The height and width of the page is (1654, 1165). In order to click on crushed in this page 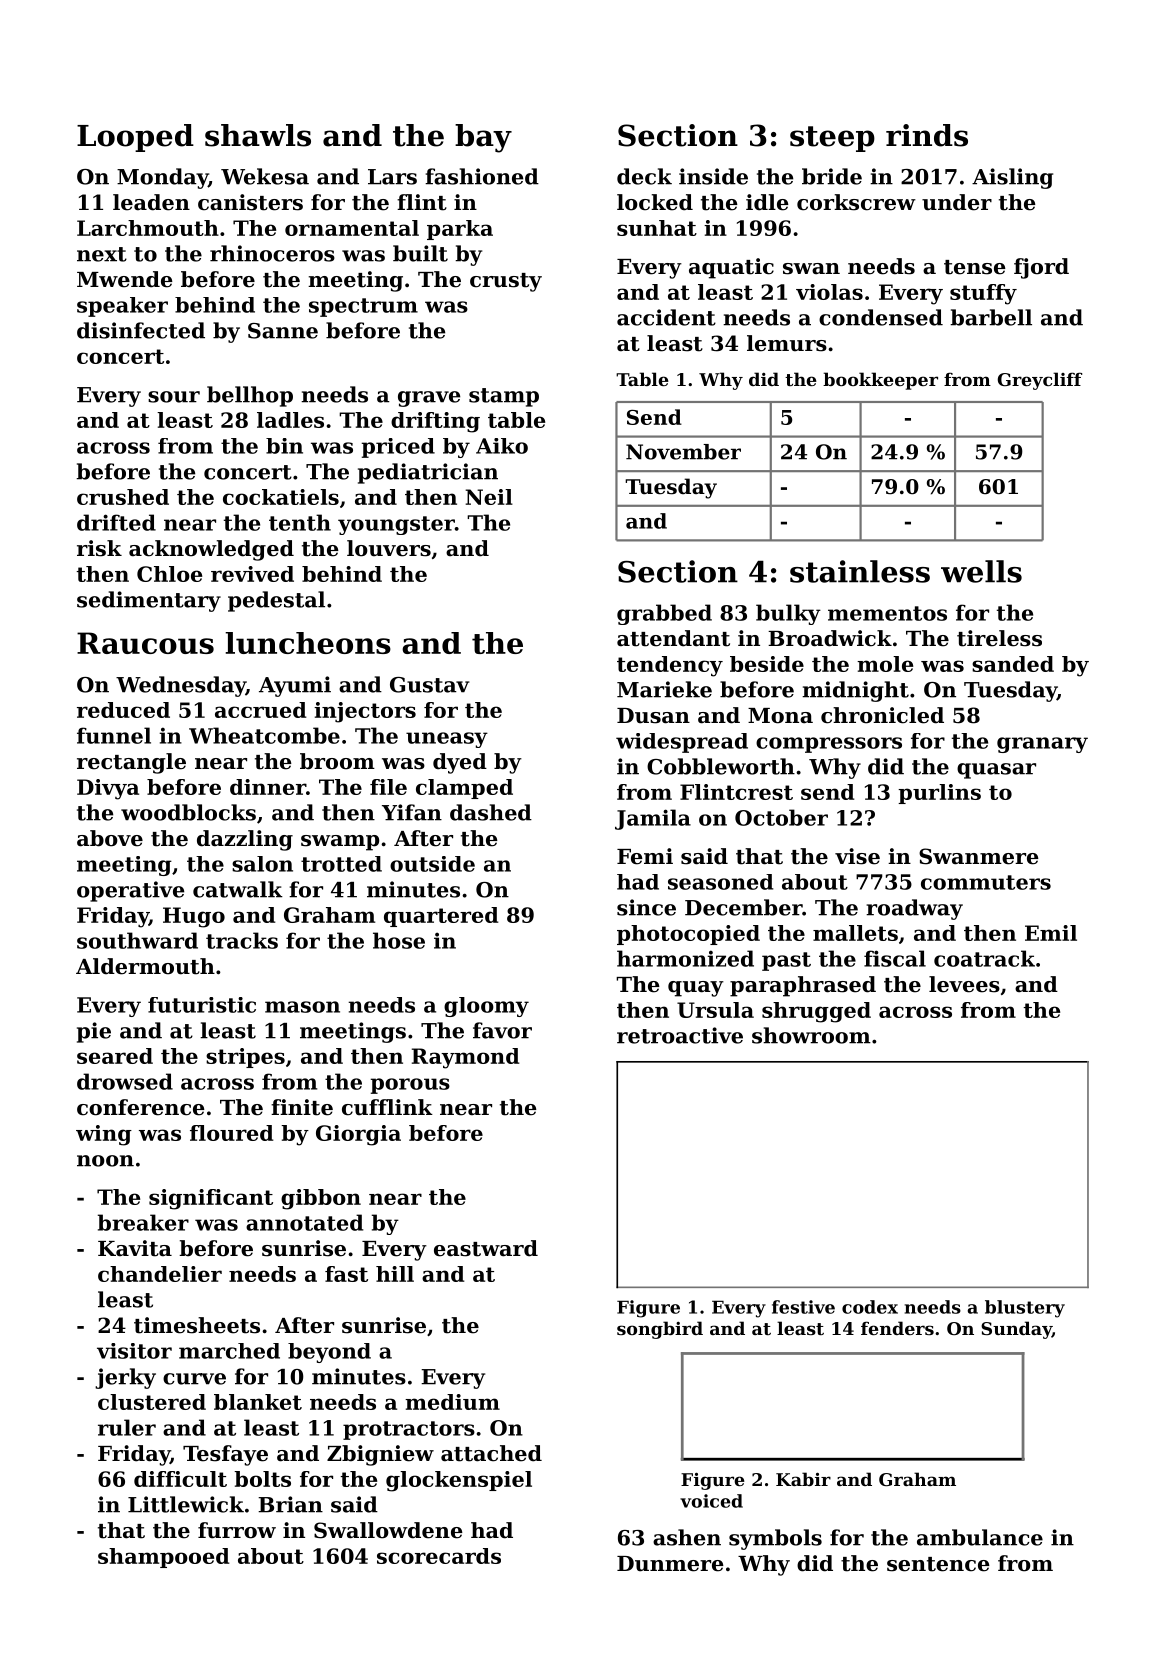, I will do `click(123, 497)`.
